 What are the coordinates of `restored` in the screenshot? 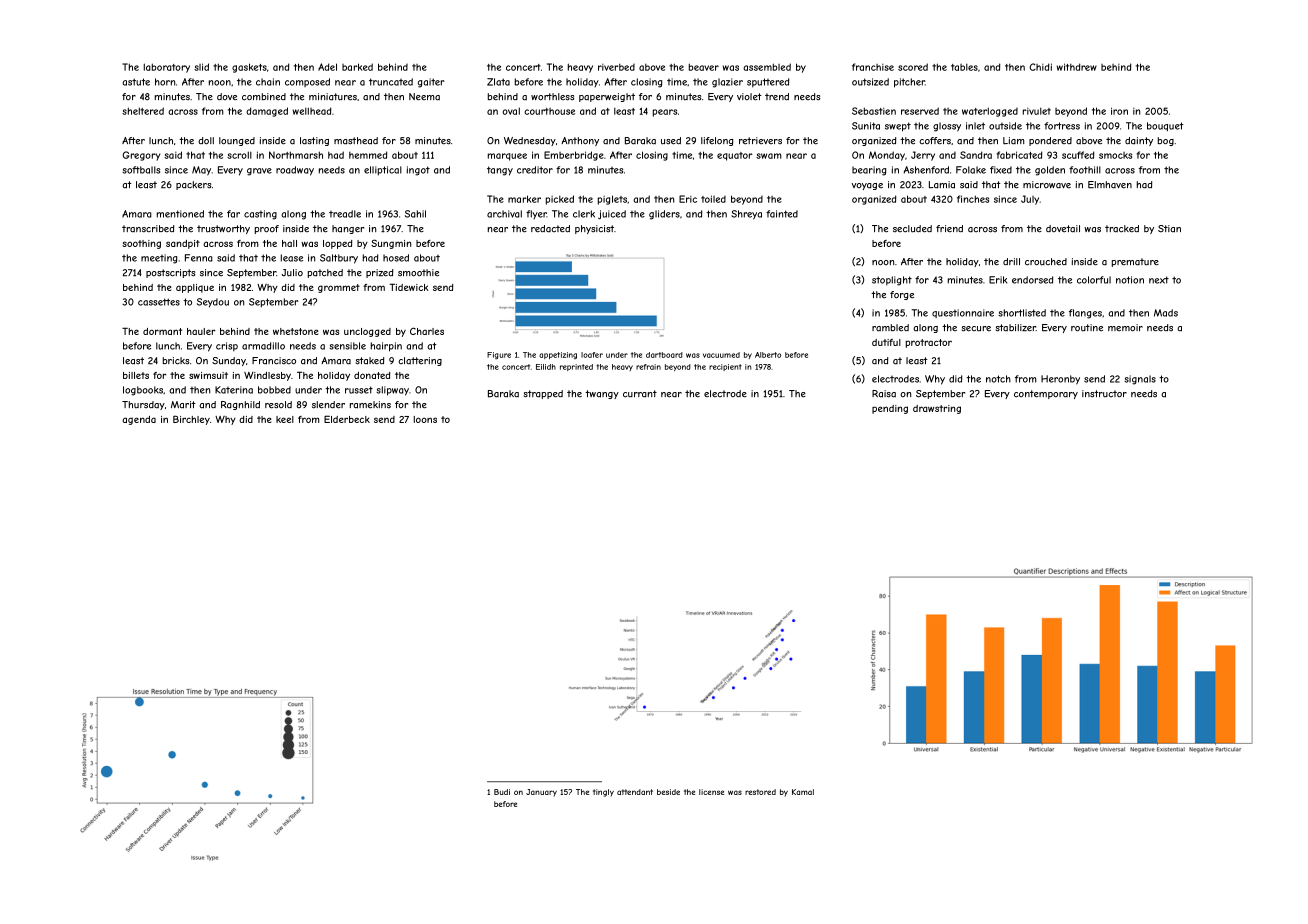 It's located at (760, 792).
